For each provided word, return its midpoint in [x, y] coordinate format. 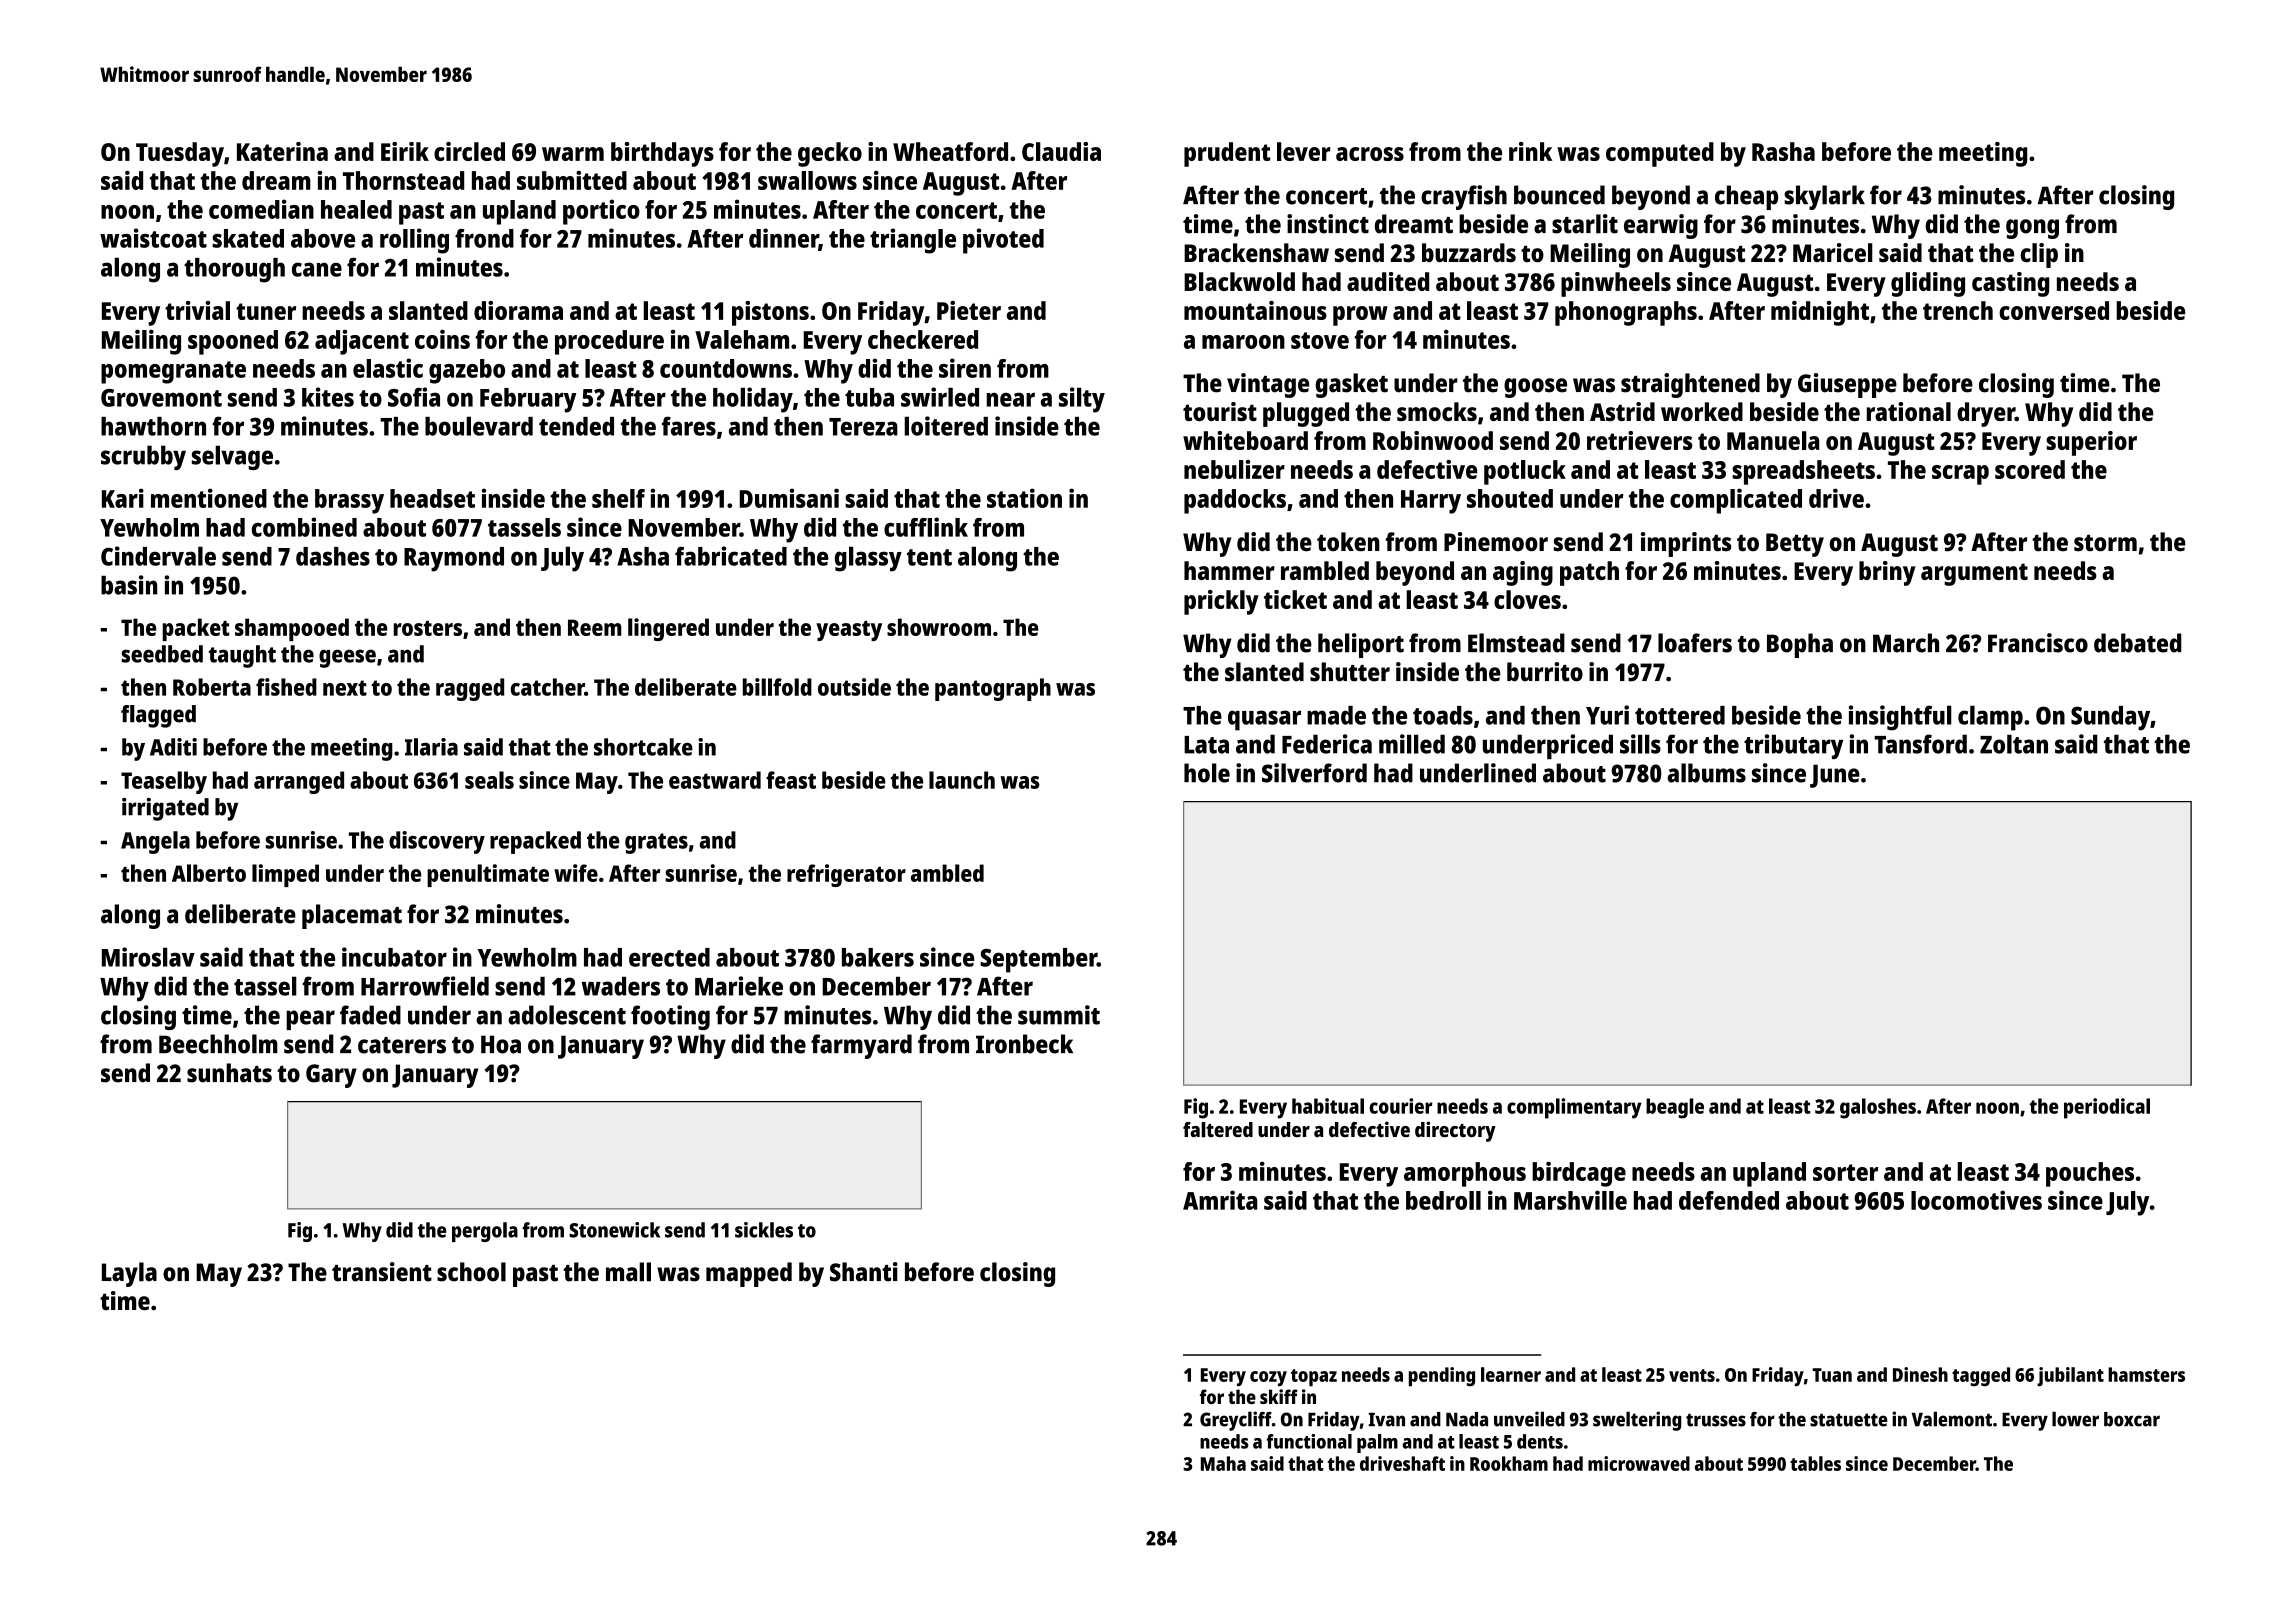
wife [576, 873]
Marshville [1570, 1200]
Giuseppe [1847, 385]
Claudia [1061, 151]
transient [382, 1272]
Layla [129, 1274]
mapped [749, 1274]
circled [469, 151]
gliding [1928, 284]
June [1835, 776]
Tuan [1832, 1375]
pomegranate [173, 372]
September [1038, 960]
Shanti [864, 1272]
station [1024, 498]
